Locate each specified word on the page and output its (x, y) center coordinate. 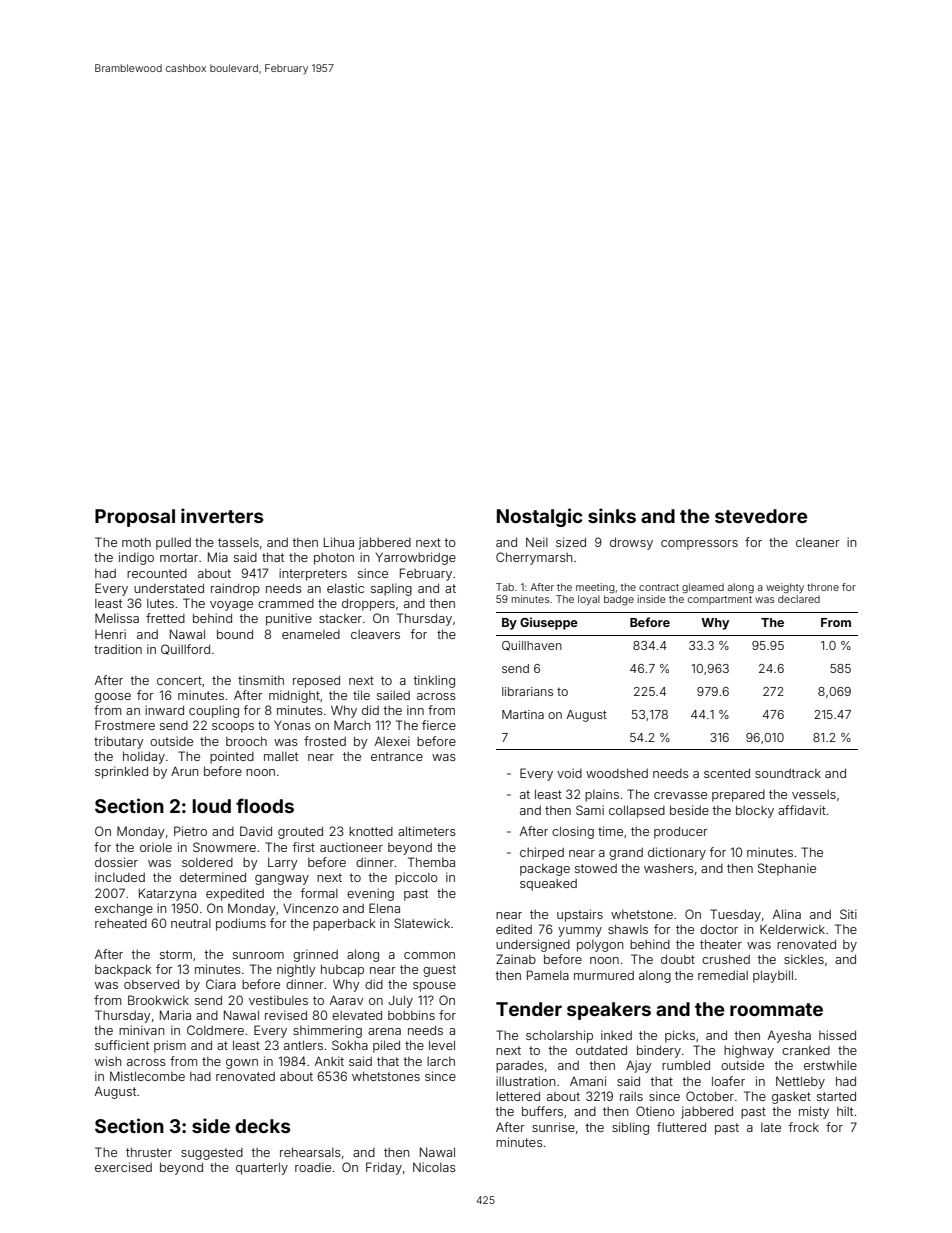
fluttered (681, 1127)
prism (170, 1046)
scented (727, 773)
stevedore (761, 516)
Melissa (117, 618)
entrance (397, 756)
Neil (537, 542)
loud (211, 806)
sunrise (553, 1127)
